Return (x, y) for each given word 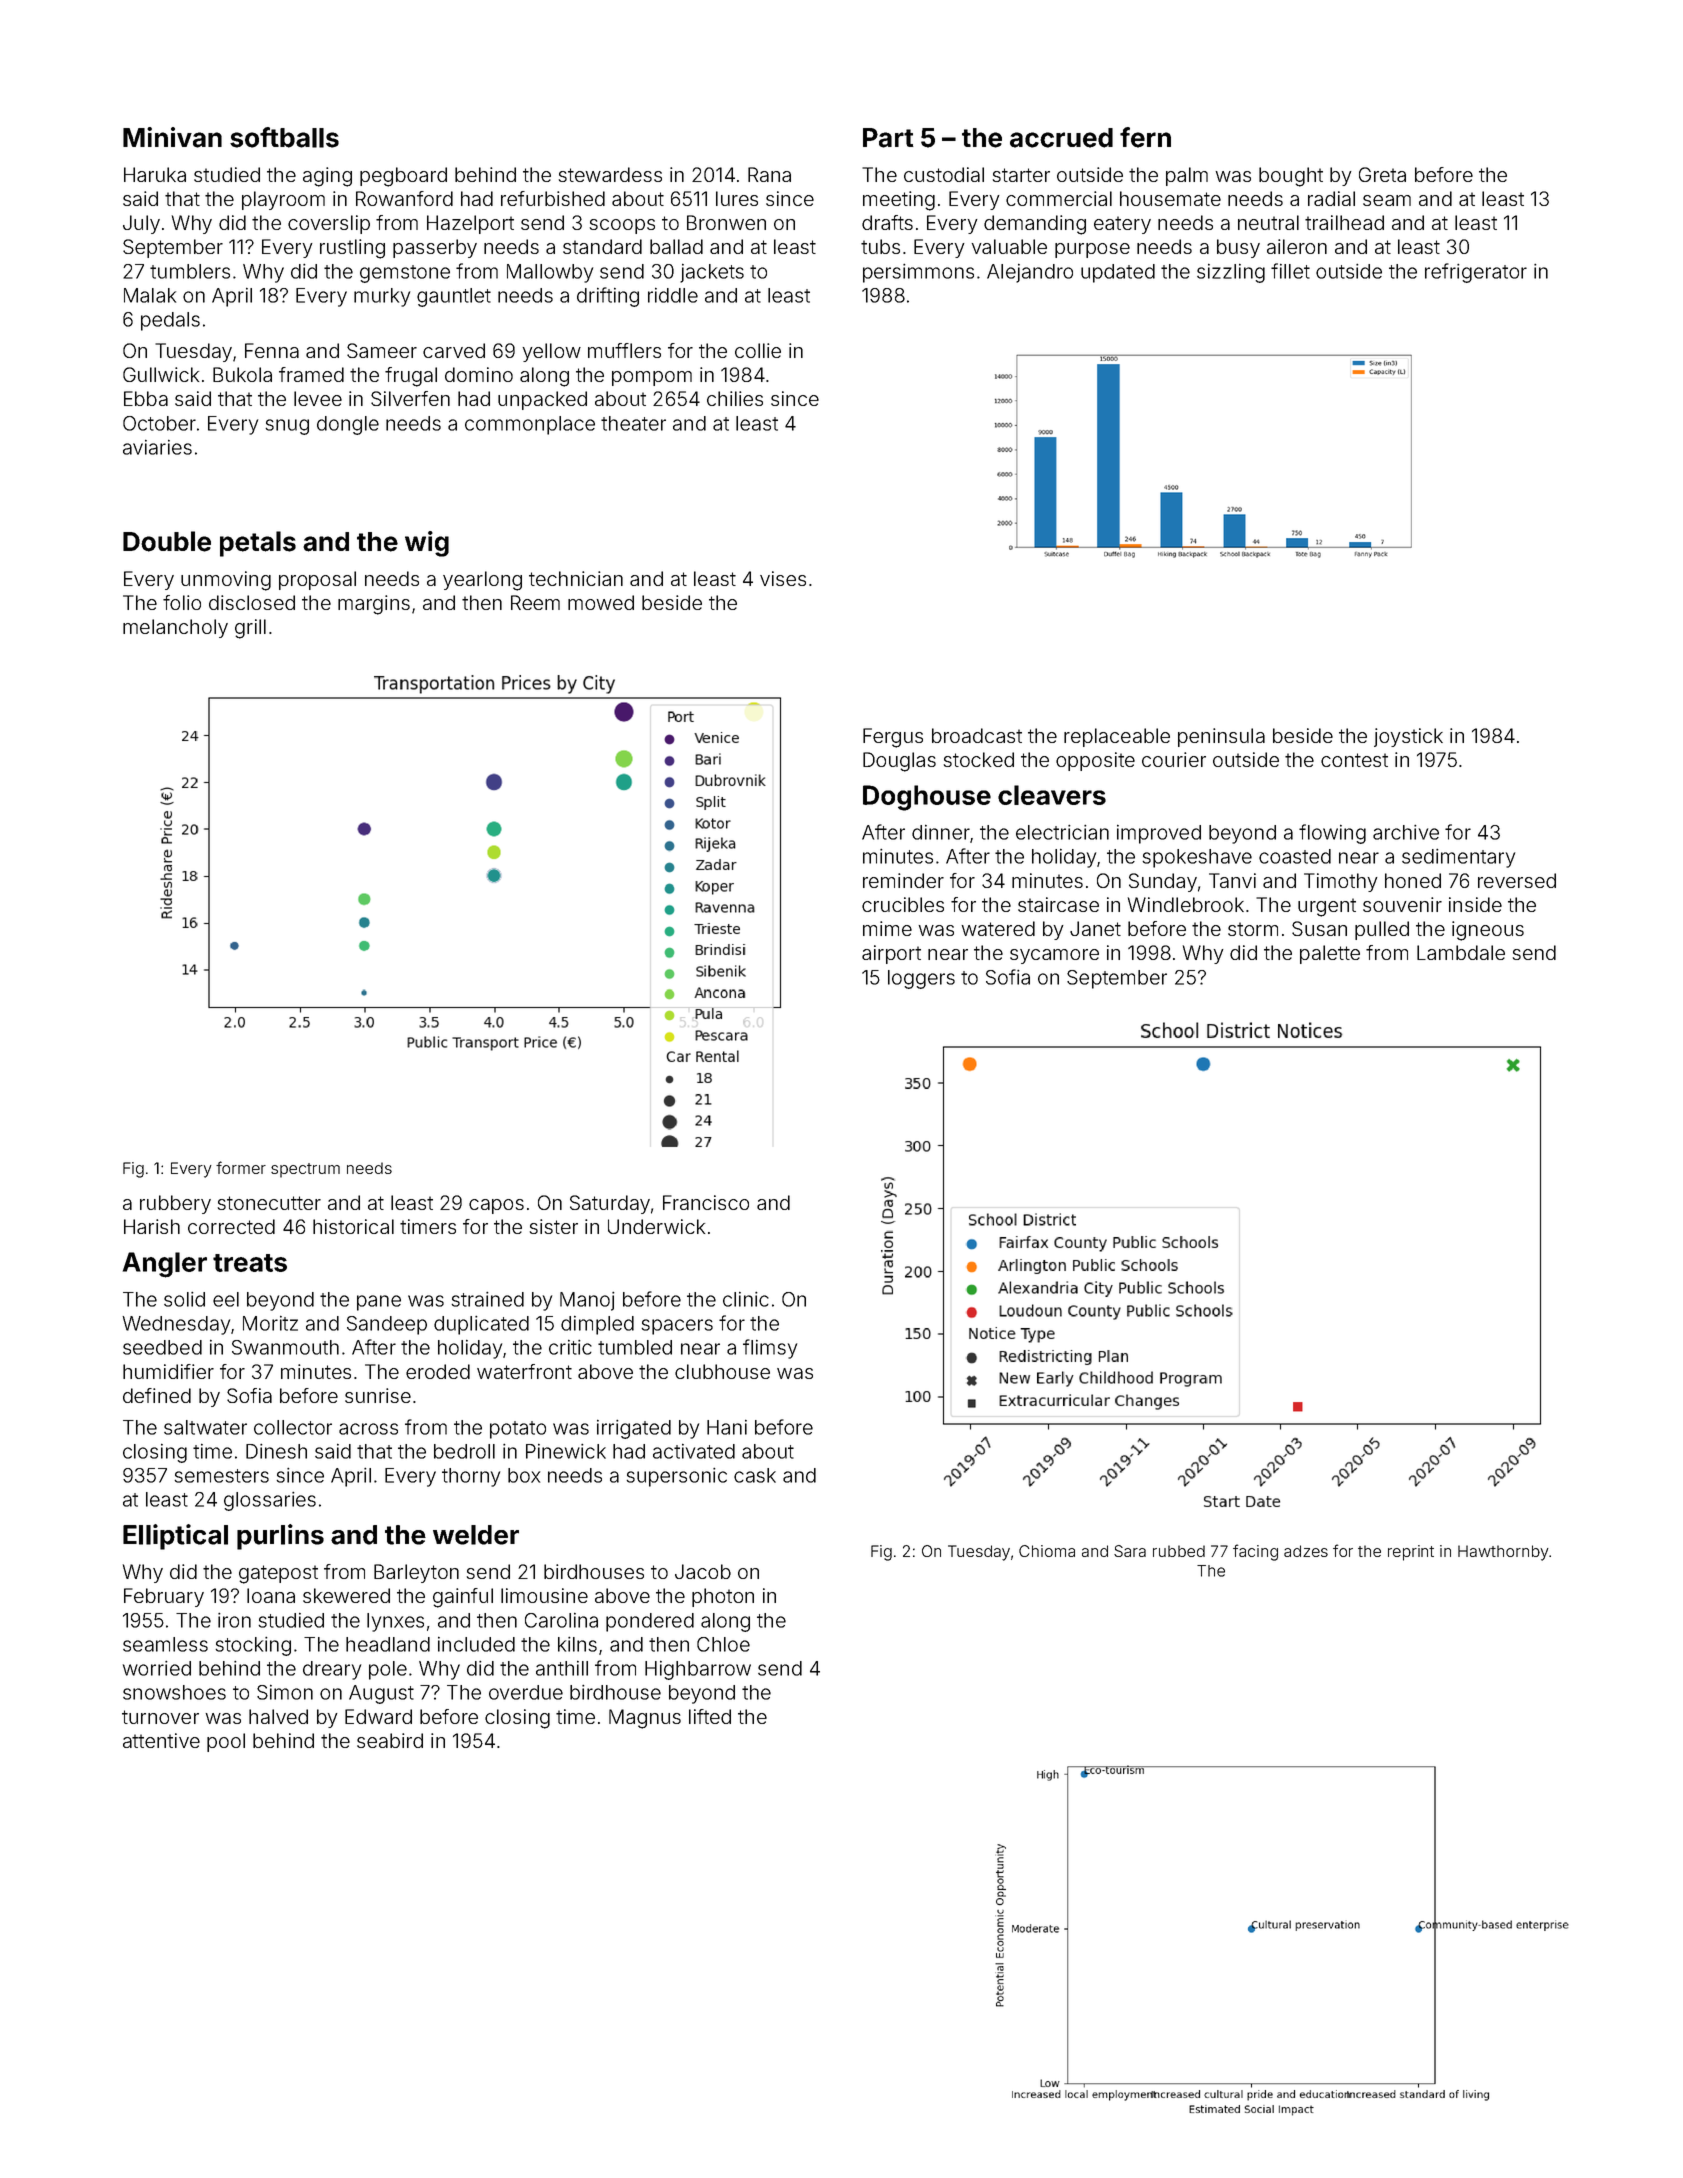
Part (888, 138)
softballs (284, 137)
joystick (1408, 737)
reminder (903, 880)
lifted (710, 1716)
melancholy (175, 628)
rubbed (1179, 1551)
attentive (161, 1740)
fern (1145, 137)
